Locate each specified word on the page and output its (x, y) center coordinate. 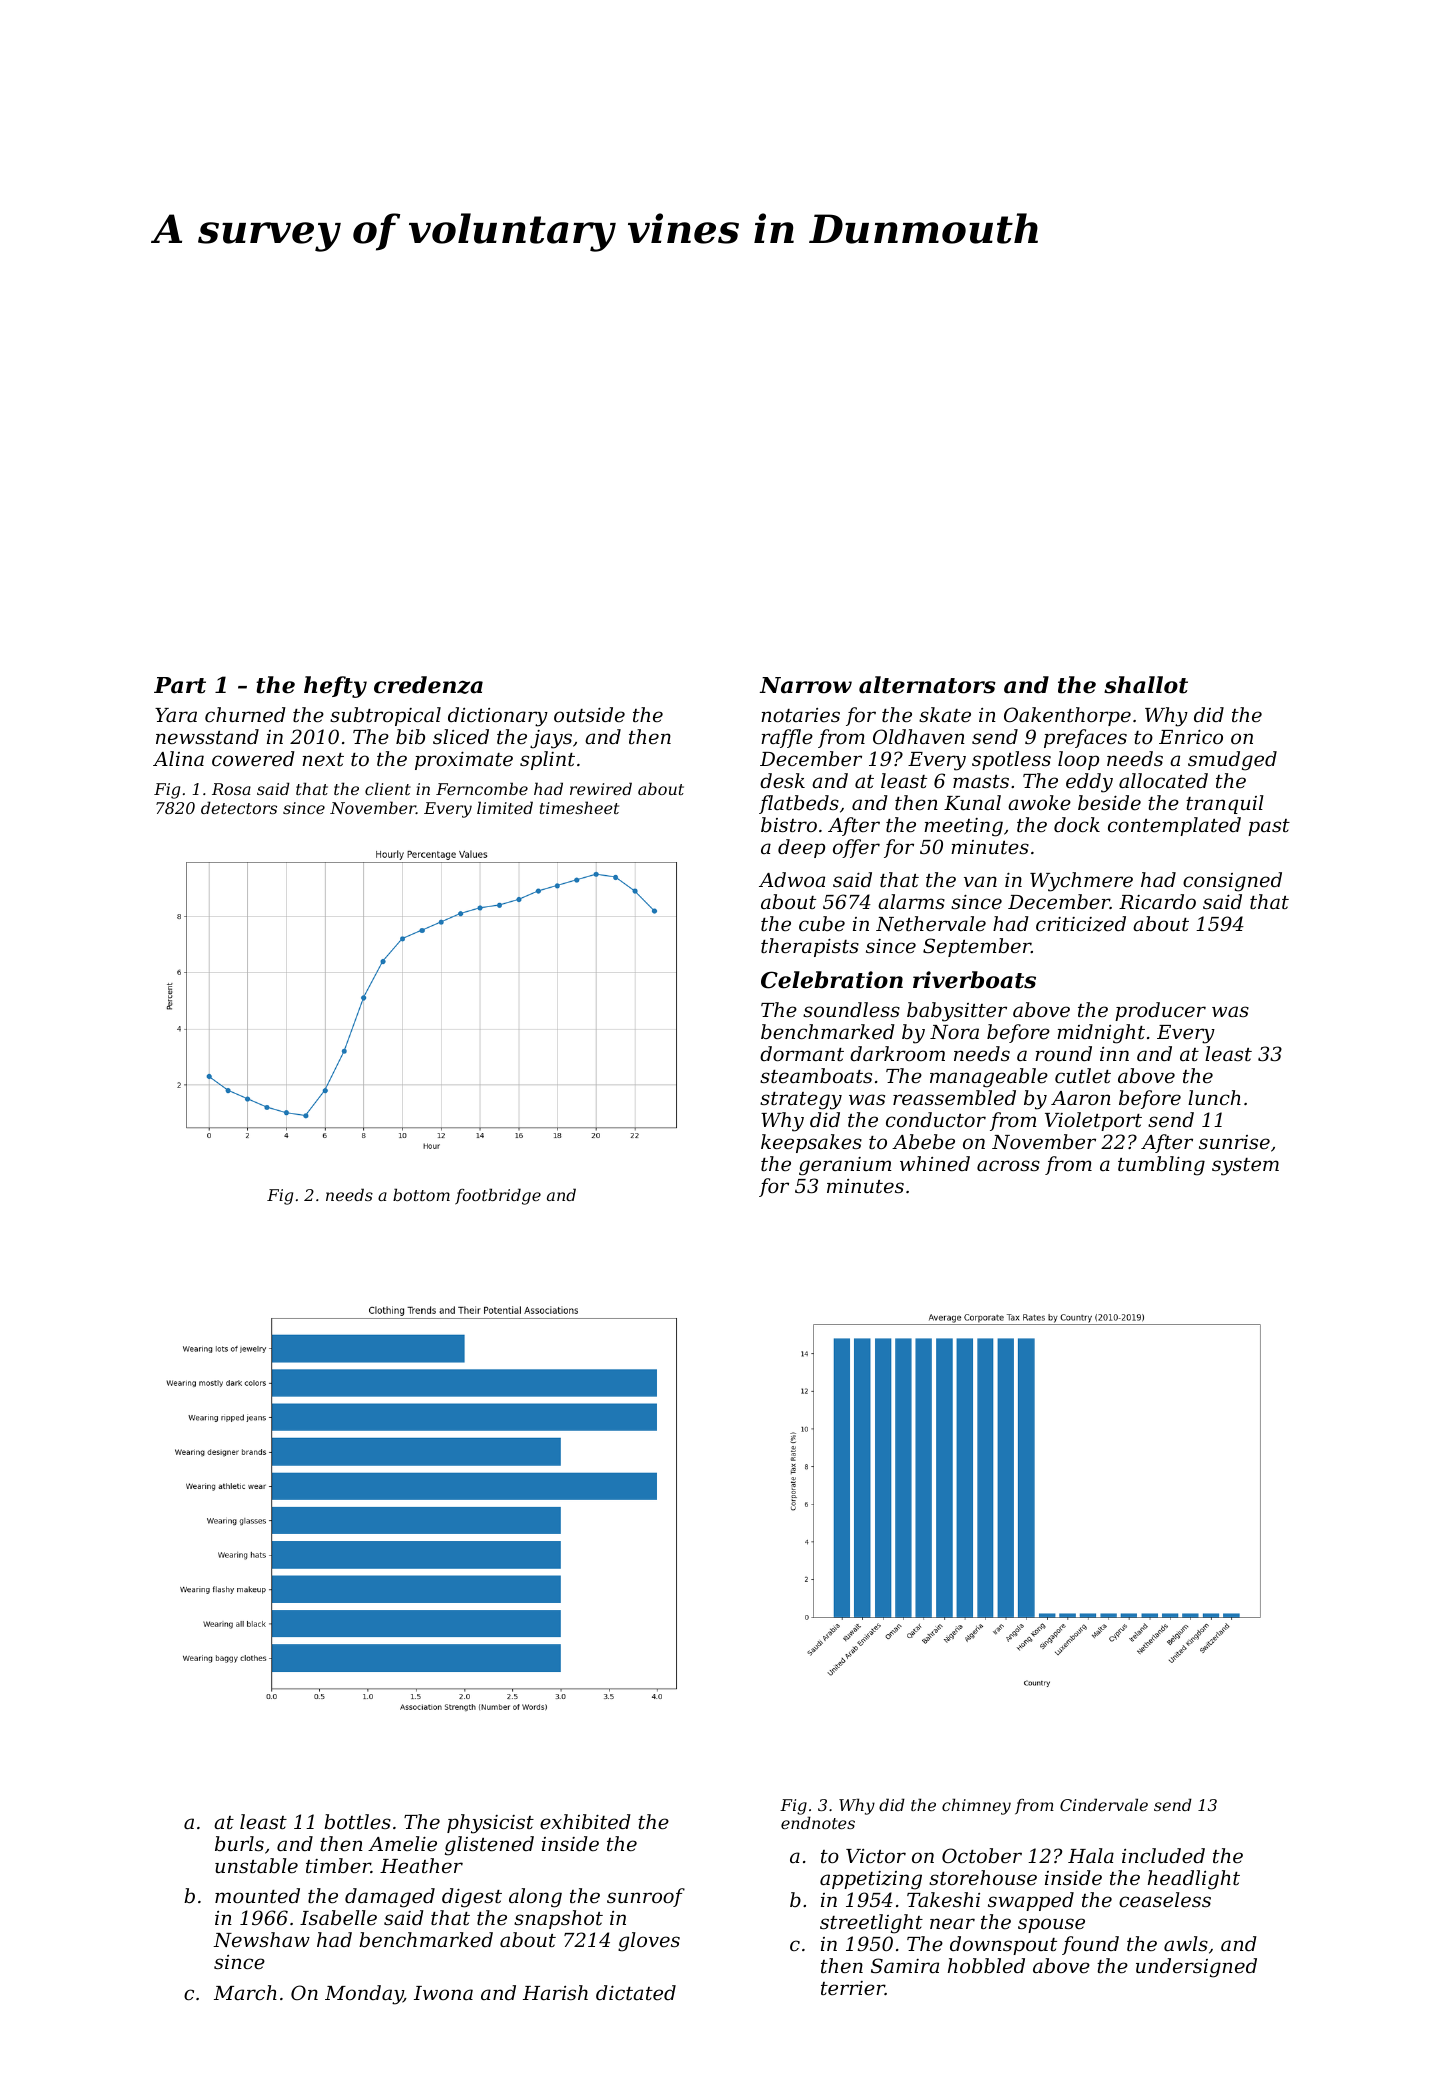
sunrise (1234, 1142)
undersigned (1196, 1968)
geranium (845, 1166)
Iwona (443, 1993)
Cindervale (1104, 1804)
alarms (911, 901)
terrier (853, 1988)
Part (180, 685)
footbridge (498, 1196)
